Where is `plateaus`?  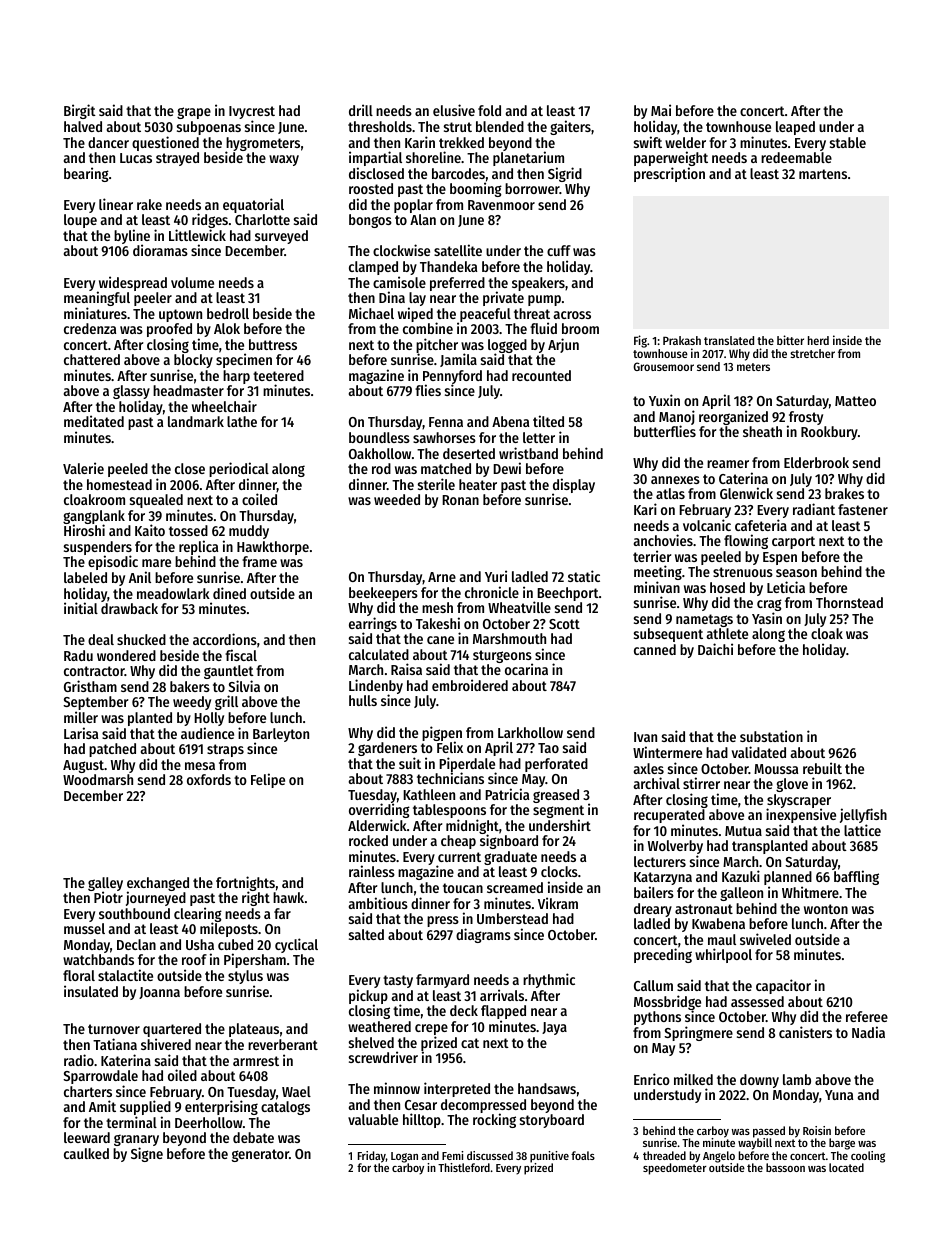 plateaus is located at coordinates (254, 1030).
